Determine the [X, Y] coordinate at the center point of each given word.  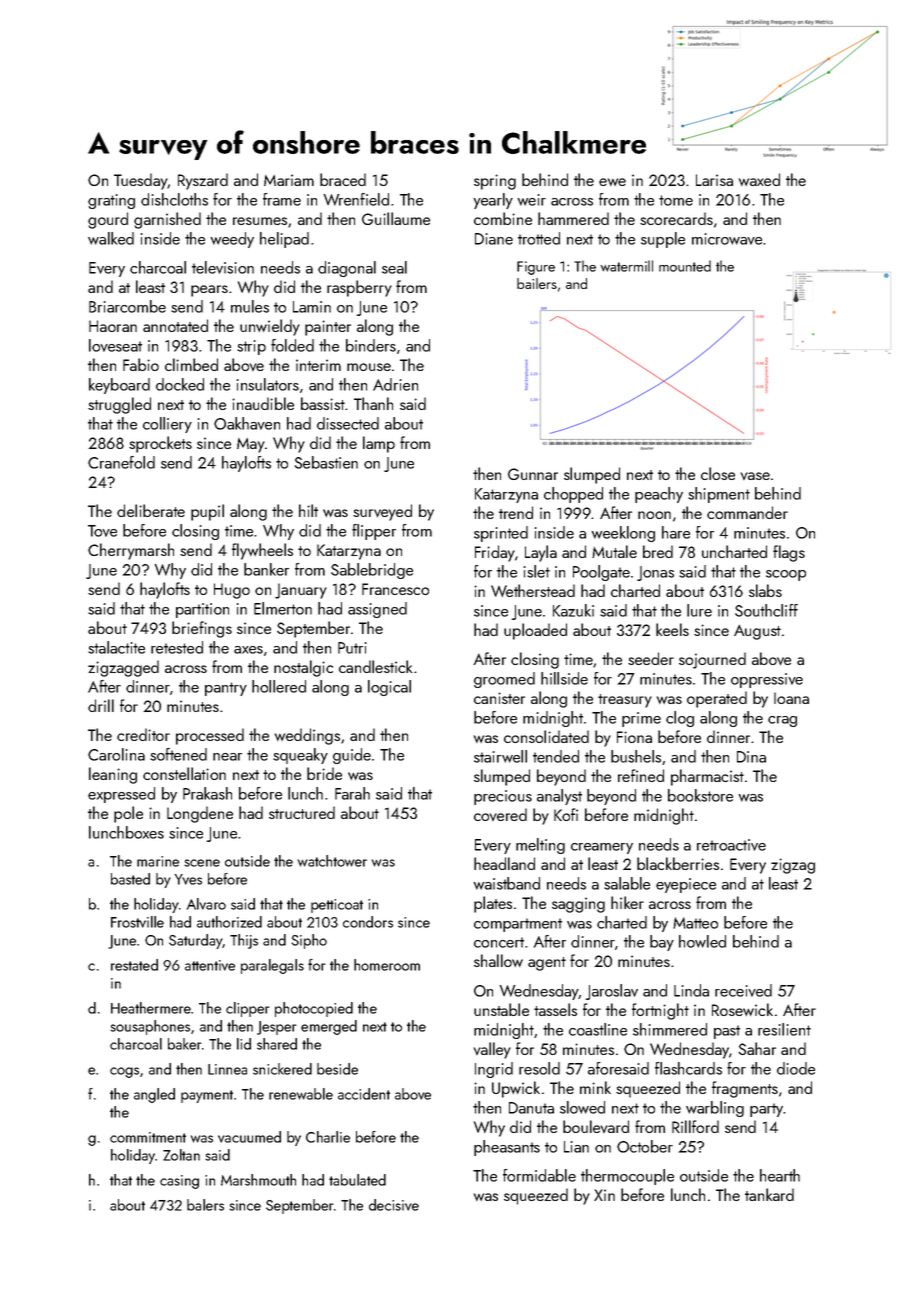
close [718, 473]
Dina [751, 757]
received [743, 990]
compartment [518, 925]
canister [499, 698]
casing [179, 1182]
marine [158, 861]
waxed [759, 179]
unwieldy [270, 327]
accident [364, 1094]
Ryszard [203, 181]
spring [495, 182]
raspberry [359, 288]
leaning [113, 775]
